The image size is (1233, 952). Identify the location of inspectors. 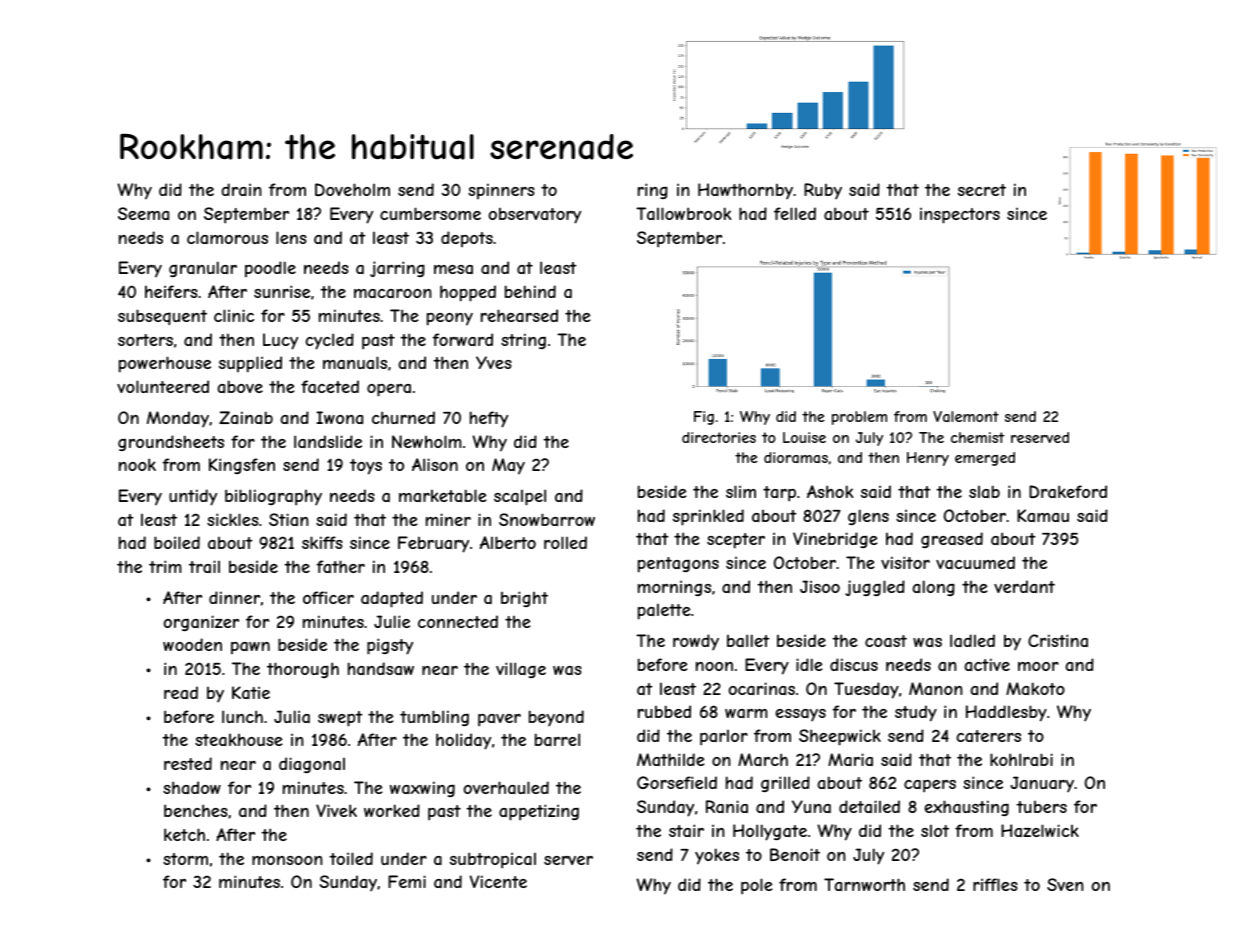
(960, 215).
